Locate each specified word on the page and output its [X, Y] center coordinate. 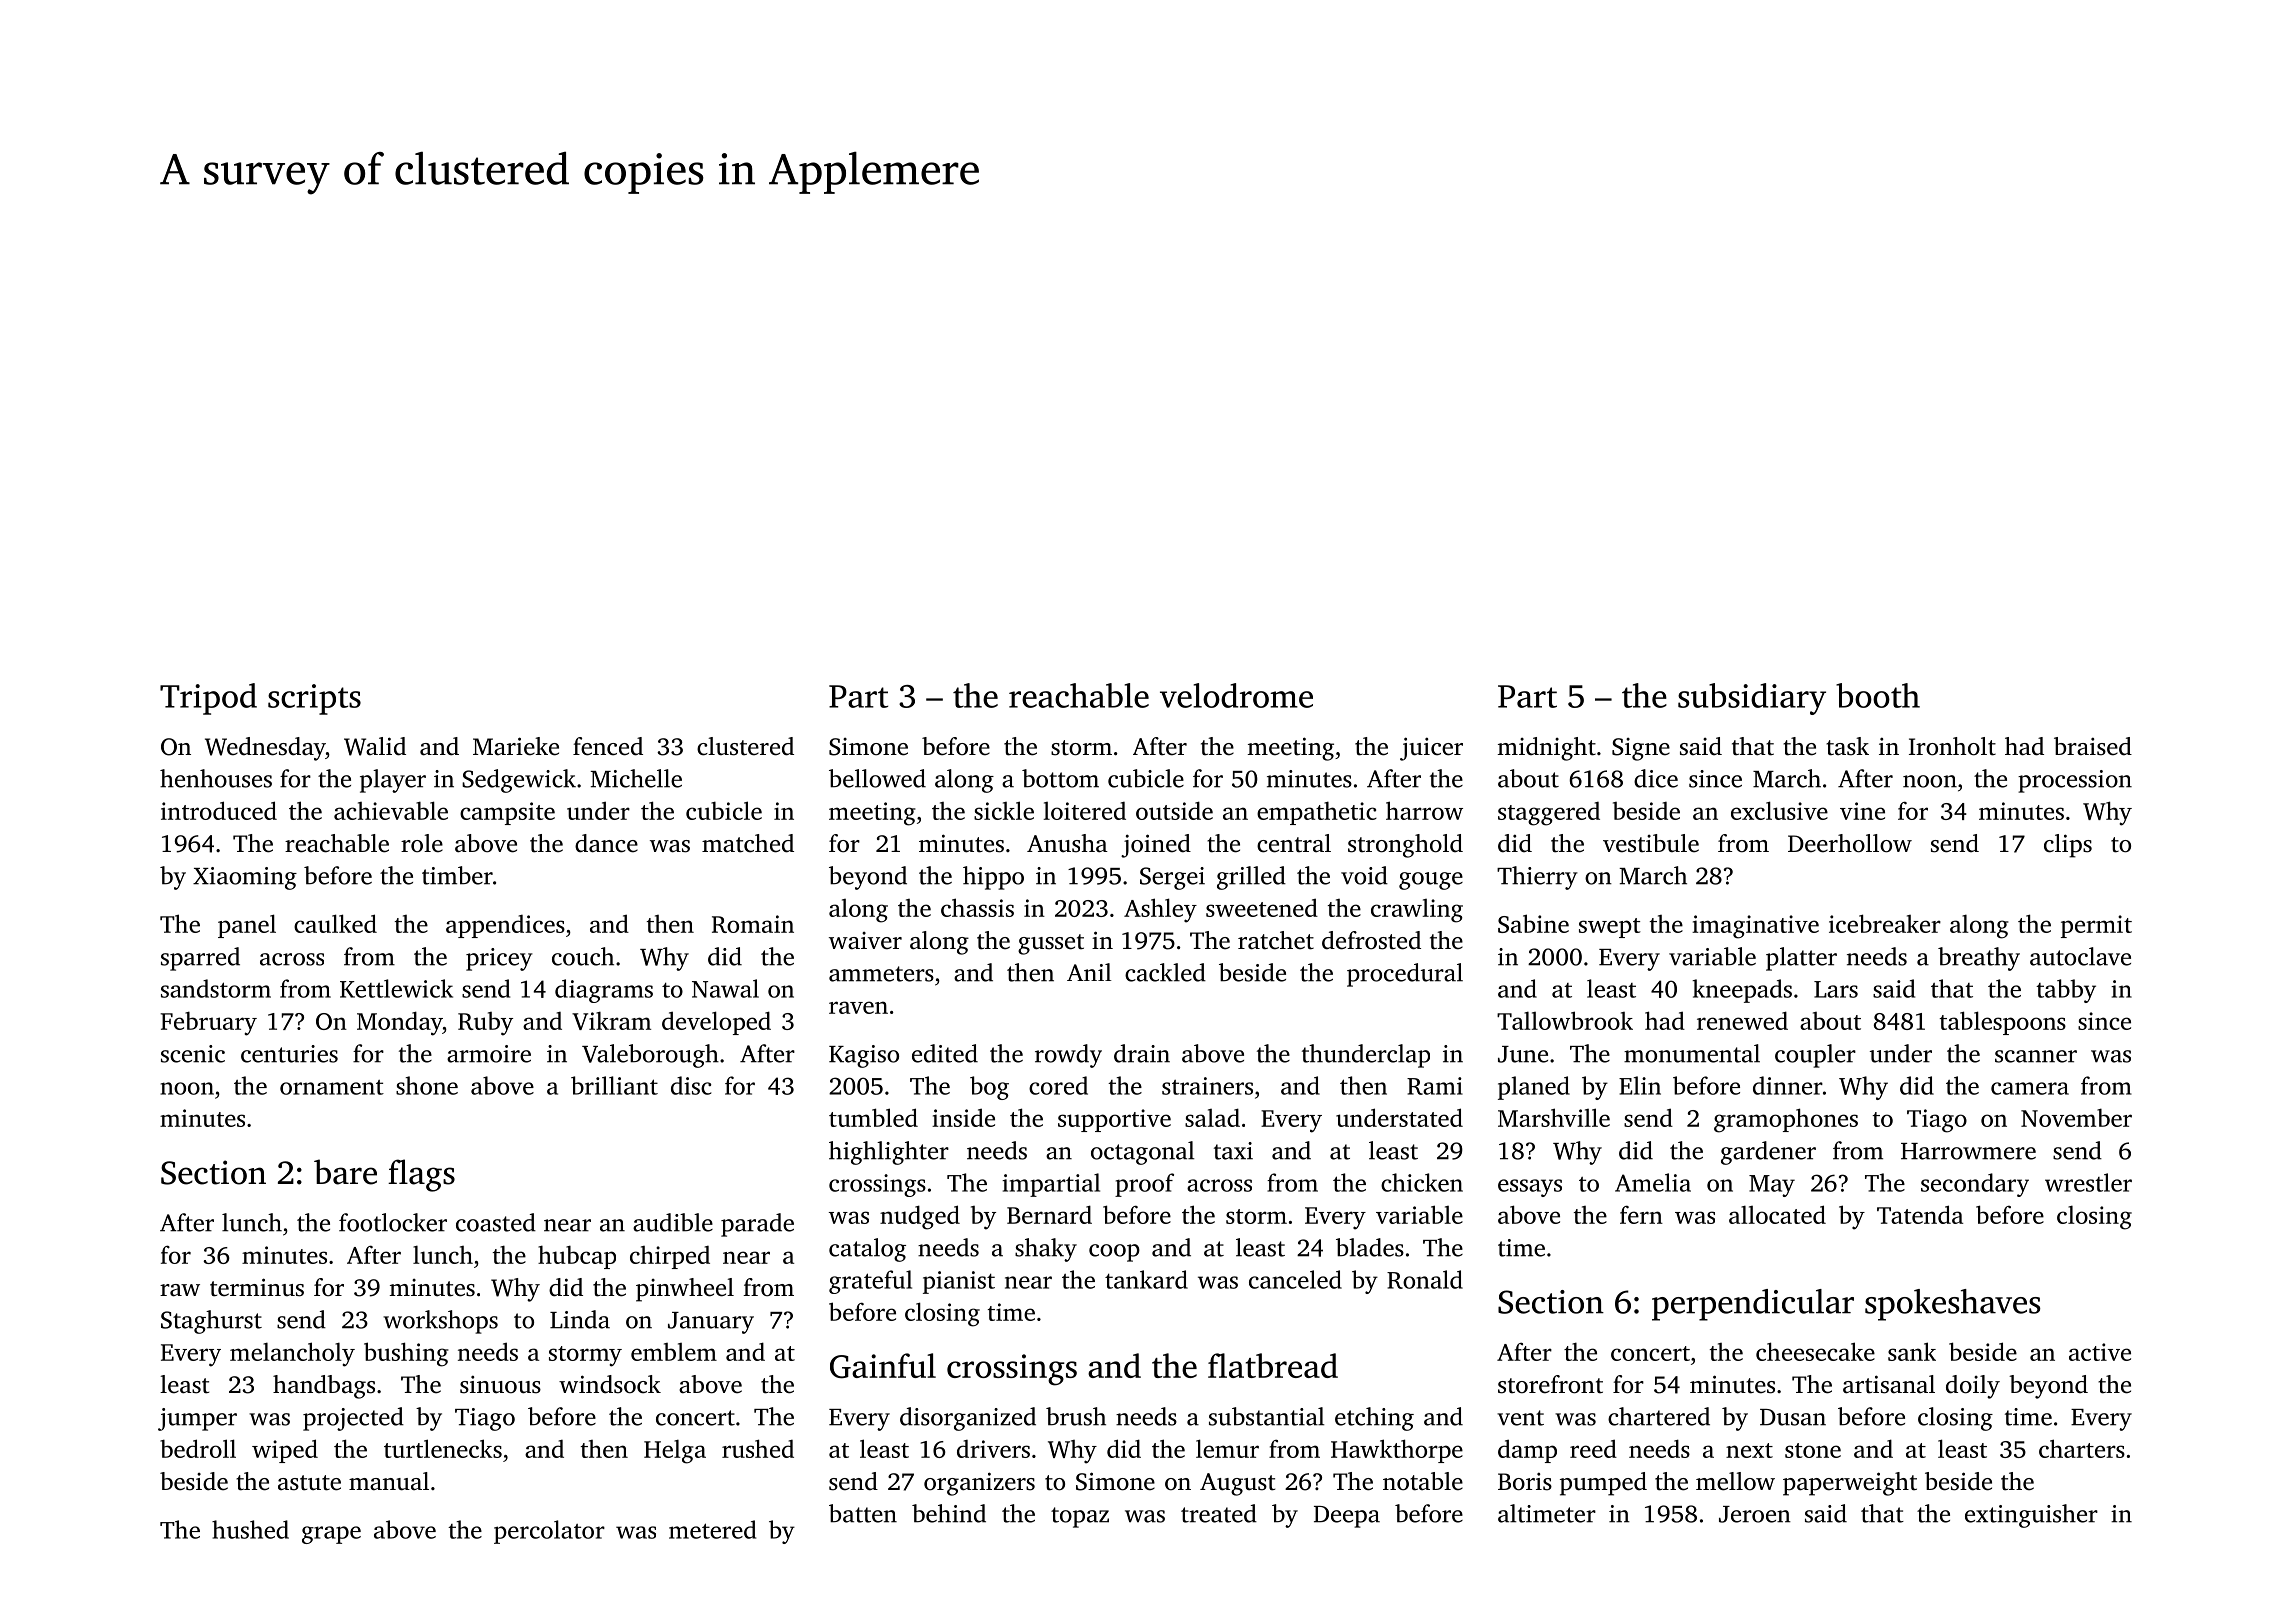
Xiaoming [245, 878]
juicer [1431, 749]
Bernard [1049, 1214]
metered [712, 1529]
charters [2082, 1448]
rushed [758, 1448]
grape [331, 1535]
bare [345, 1172]
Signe [1641, 749]
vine [1862, 811]
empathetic [1317, 813]
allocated [1777, 1214]
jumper [197, 1419]
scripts [314, 699]
